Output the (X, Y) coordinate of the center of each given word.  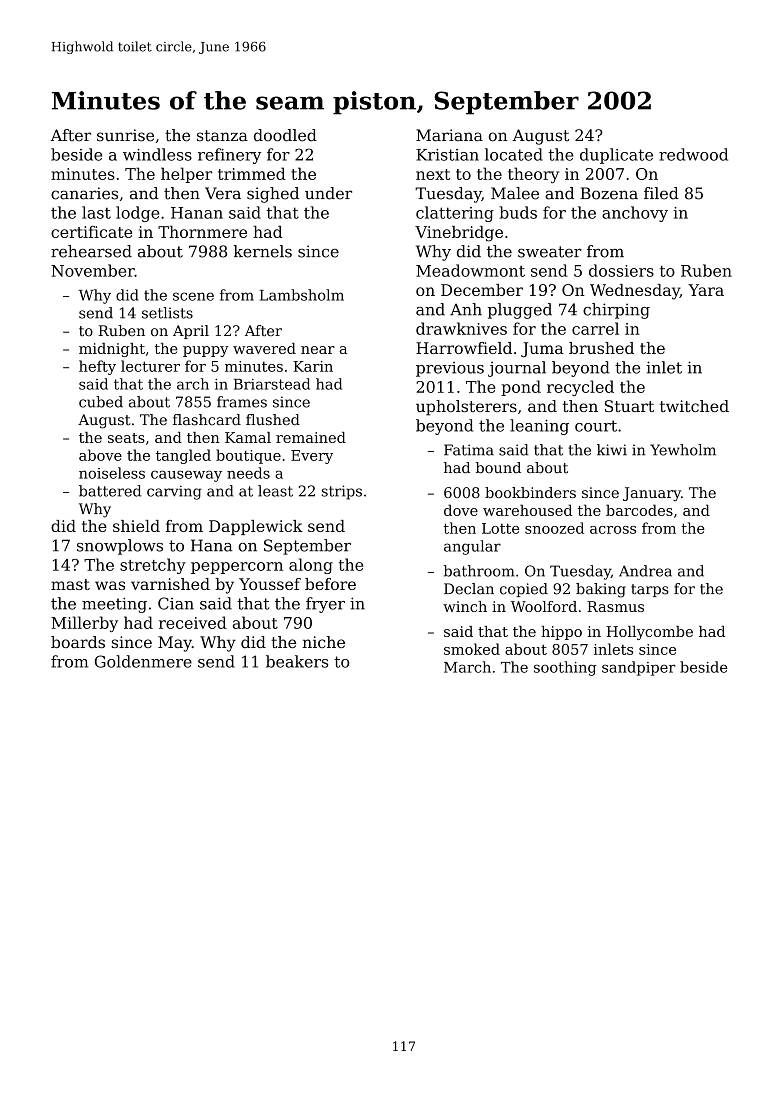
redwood (693, 154)
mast (70, 584)
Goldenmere (143, 661)
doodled (285, 135)
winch (465, 606)
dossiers (621, 270)
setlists (167, 313)
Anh (466, 309)
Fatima (469, 450)
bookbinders (530, 492)
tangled (183, 456)
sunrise (125, 135)
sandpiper (639, 668)
